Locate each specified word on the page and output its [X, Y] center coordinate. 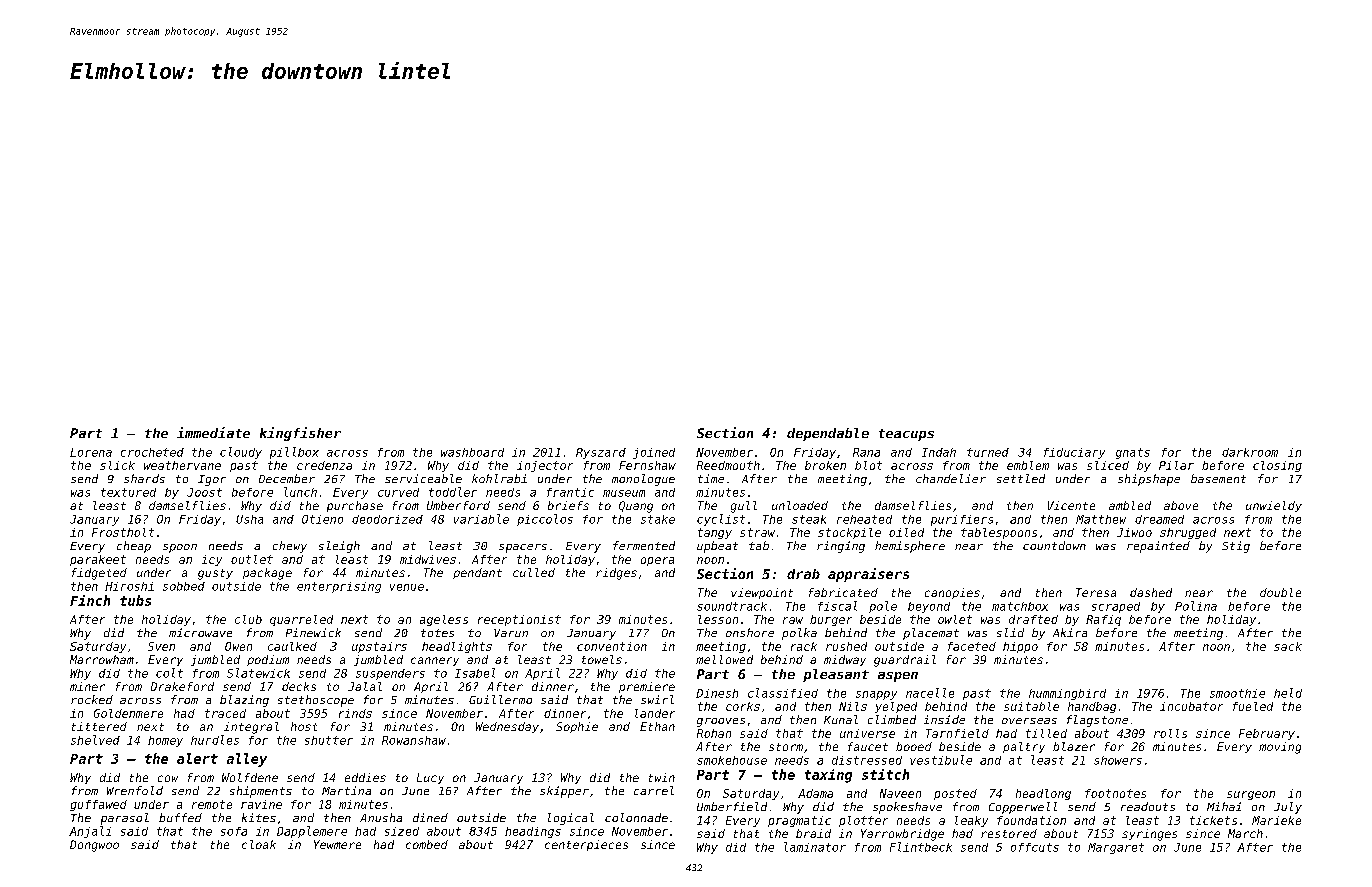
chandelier [951, 478]
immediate [213, 432]
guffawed [98, 805]
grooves [721, 722]
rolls [1170, 733]
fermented [644, 545]
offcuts [1035, 847]
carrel [654, 790]
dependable [828, 434]
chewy [290, 547]
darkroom [1250, 452]
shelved [95, 740]
